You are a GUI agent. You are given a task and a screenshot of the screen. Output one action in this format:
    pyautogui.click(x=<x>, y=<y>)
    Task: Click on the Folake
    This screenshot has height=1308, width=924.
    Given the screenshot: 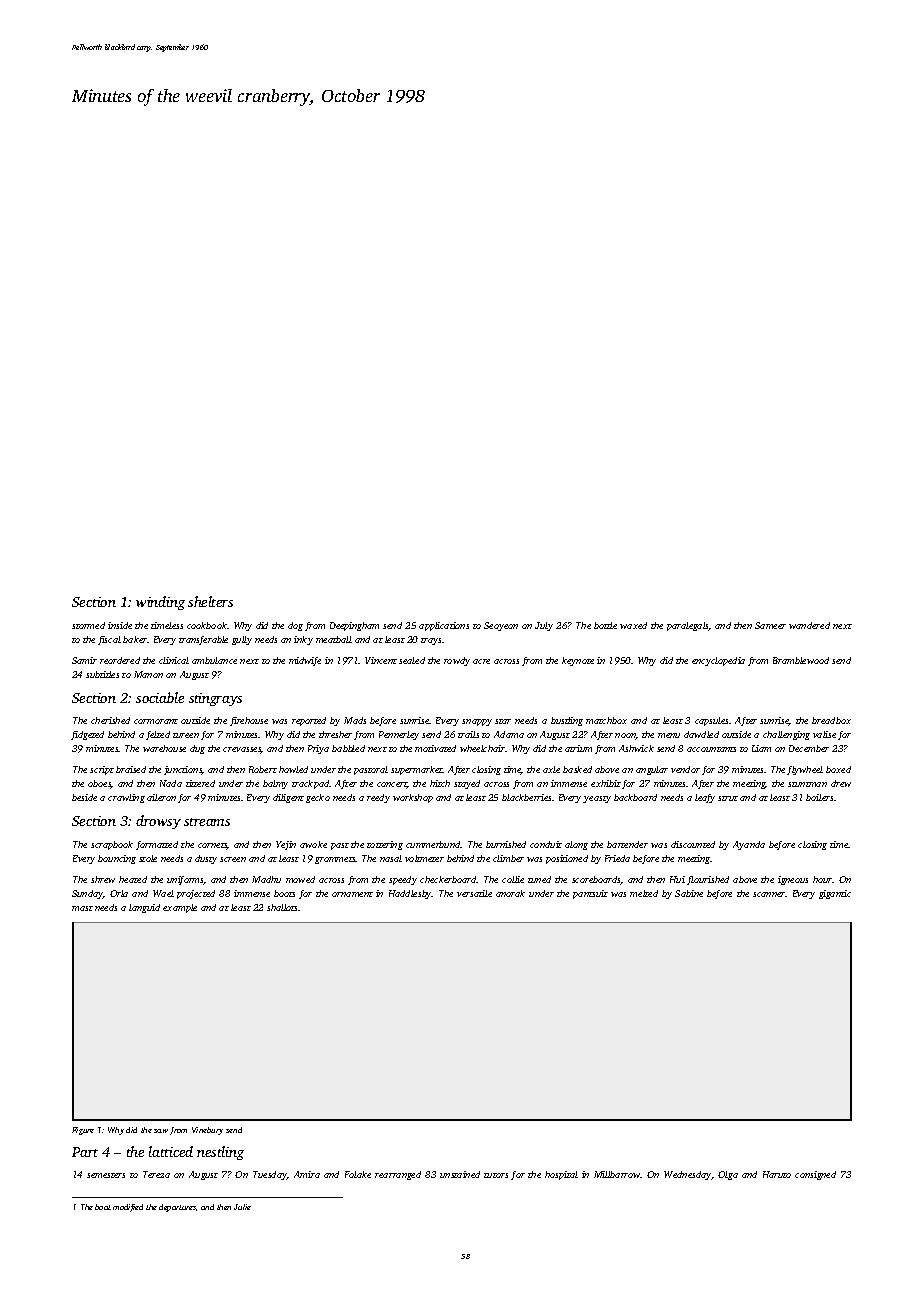 What is the action you would take?
    pyautogui.click(x=358, y=1174)
